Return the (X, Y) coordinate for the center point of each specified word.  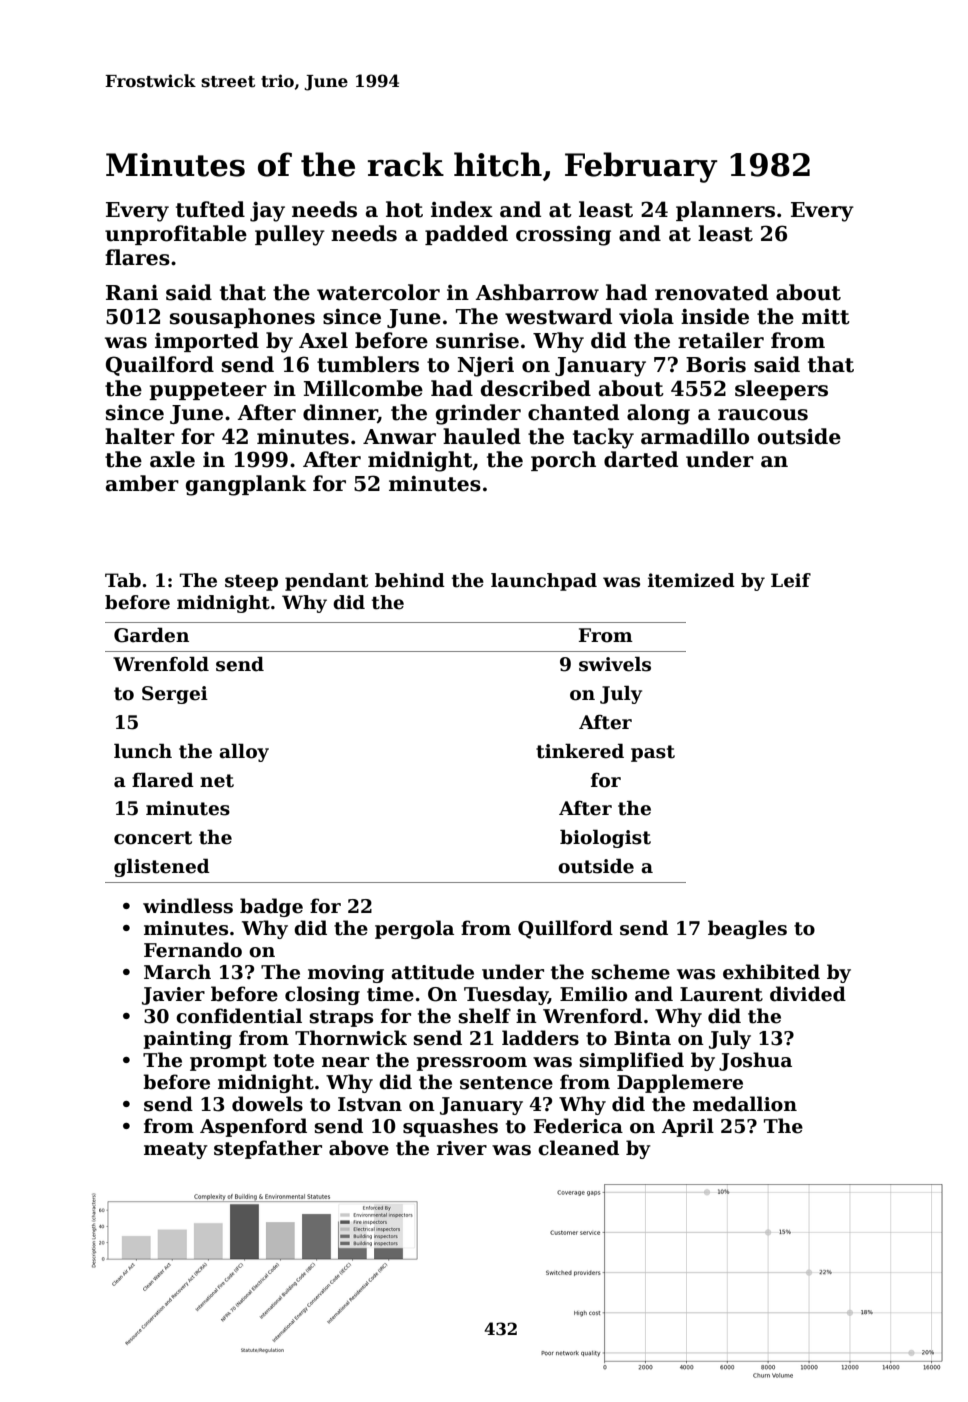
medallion (745, 1104)
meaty (176, 1150)
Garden (151, 635)
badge (271, 907)
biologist (605, 838)
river (462, 1148)
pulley (290, 235)
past (653, 753)
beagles (747, 929)
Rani (132, 292)
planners (725, 211)
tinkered (580, 751)
